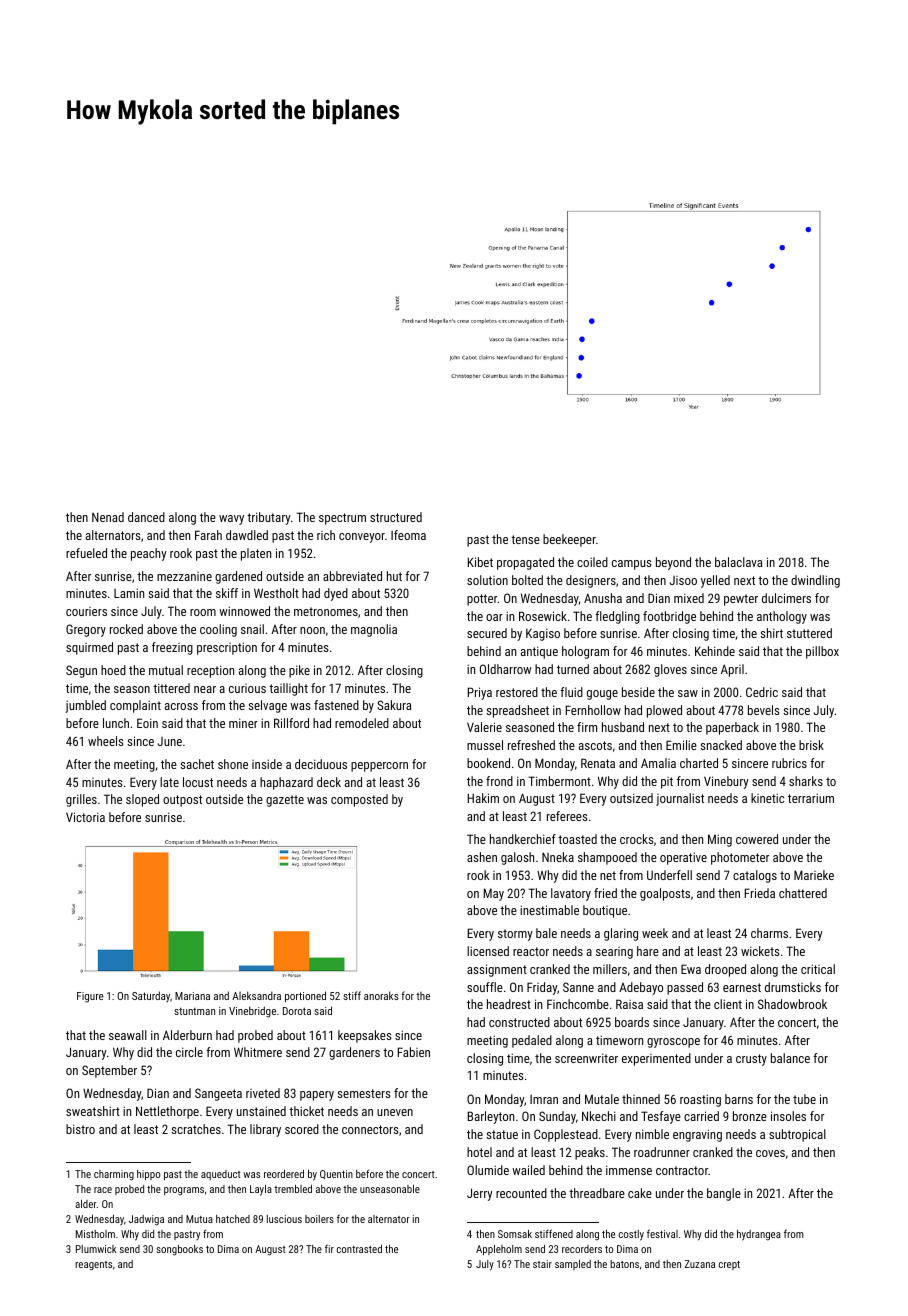 The width and height of the image is (908, 1316). Describe the element at coordinates (396, 517) in the image. I see `structured` at that location.
